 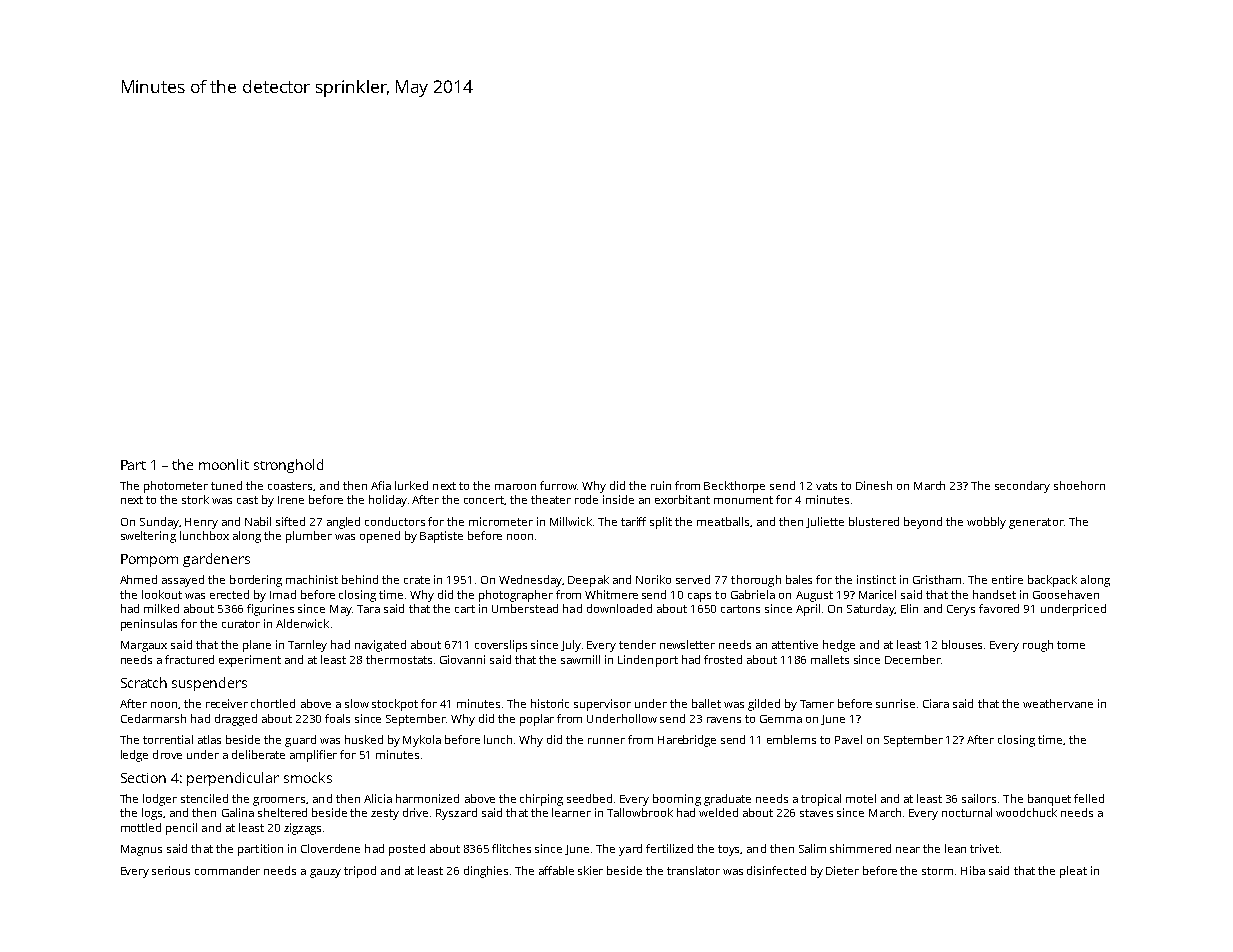 I want to click on stronghold, so click(x=288, y=466).
